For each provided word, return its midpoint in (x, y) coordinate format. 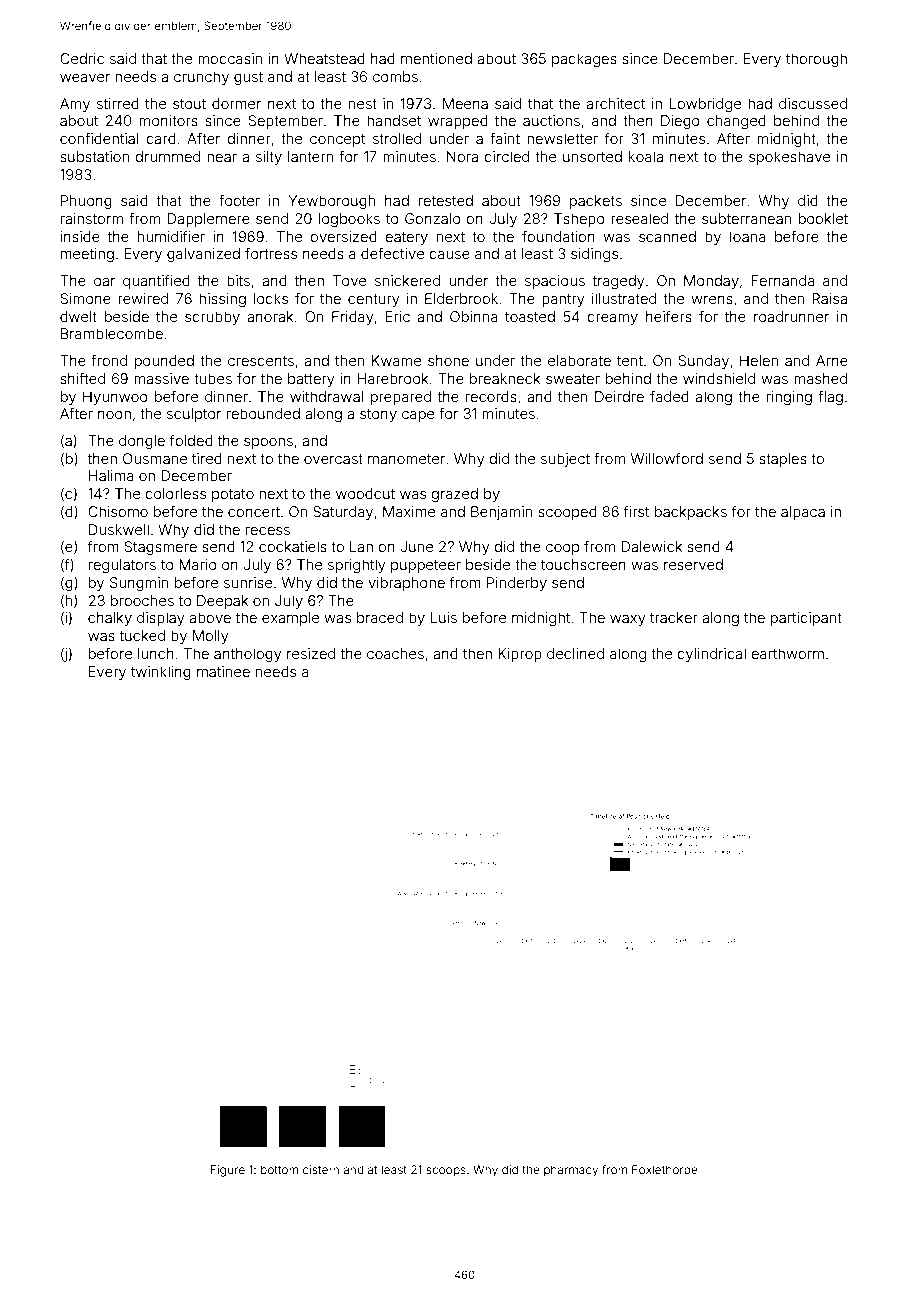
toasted (530, 316)
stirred (118, 103)
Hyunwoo (115, 398)
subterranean (746, 218)
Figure (227, 1171)
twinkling (161, 673)
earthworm (787, 653)
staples (783, 460)
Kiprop (520, 655)
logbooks (349, 220)
